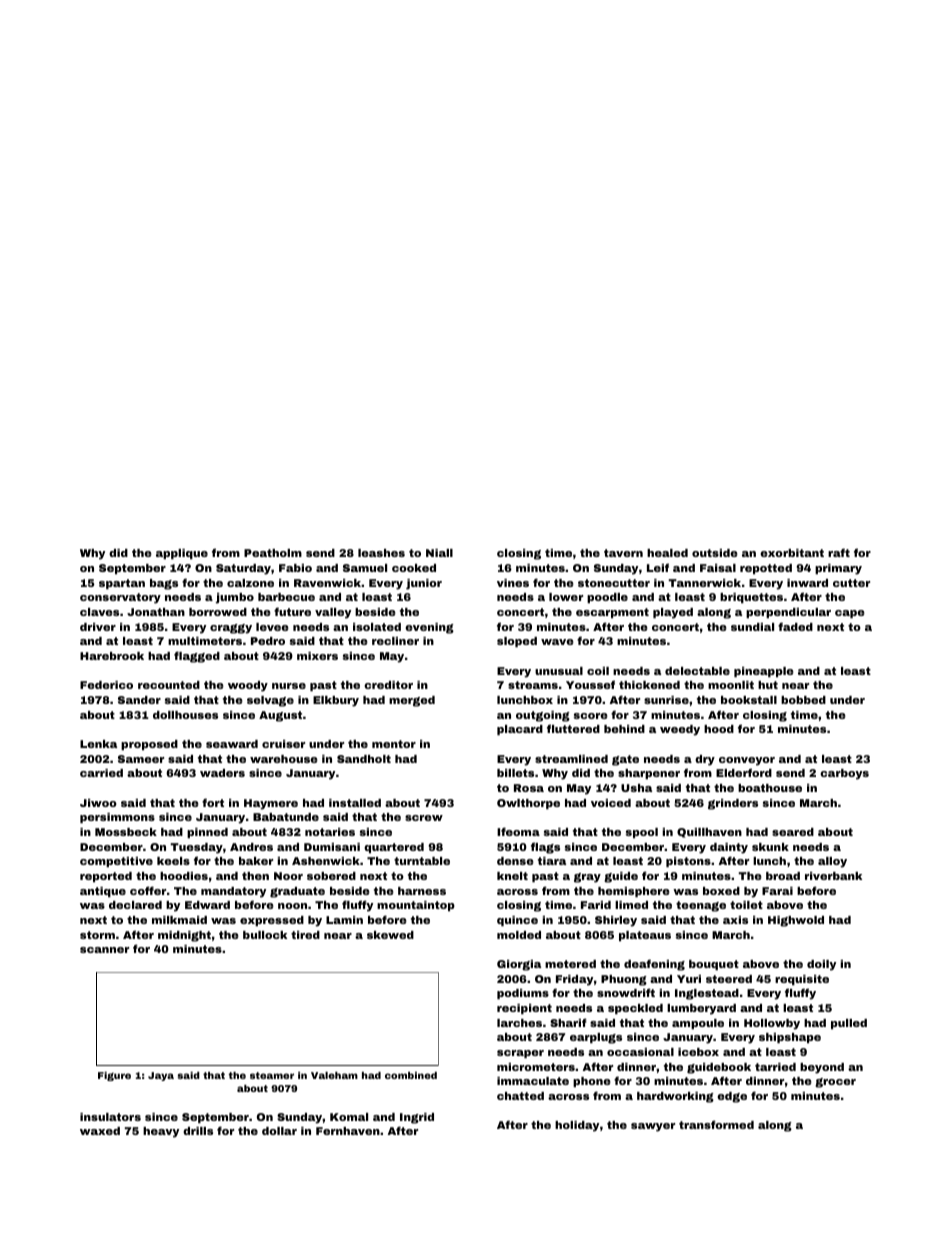 This screenshot has width=952, height=1233. I want to click on noon, so click(292, 906).
